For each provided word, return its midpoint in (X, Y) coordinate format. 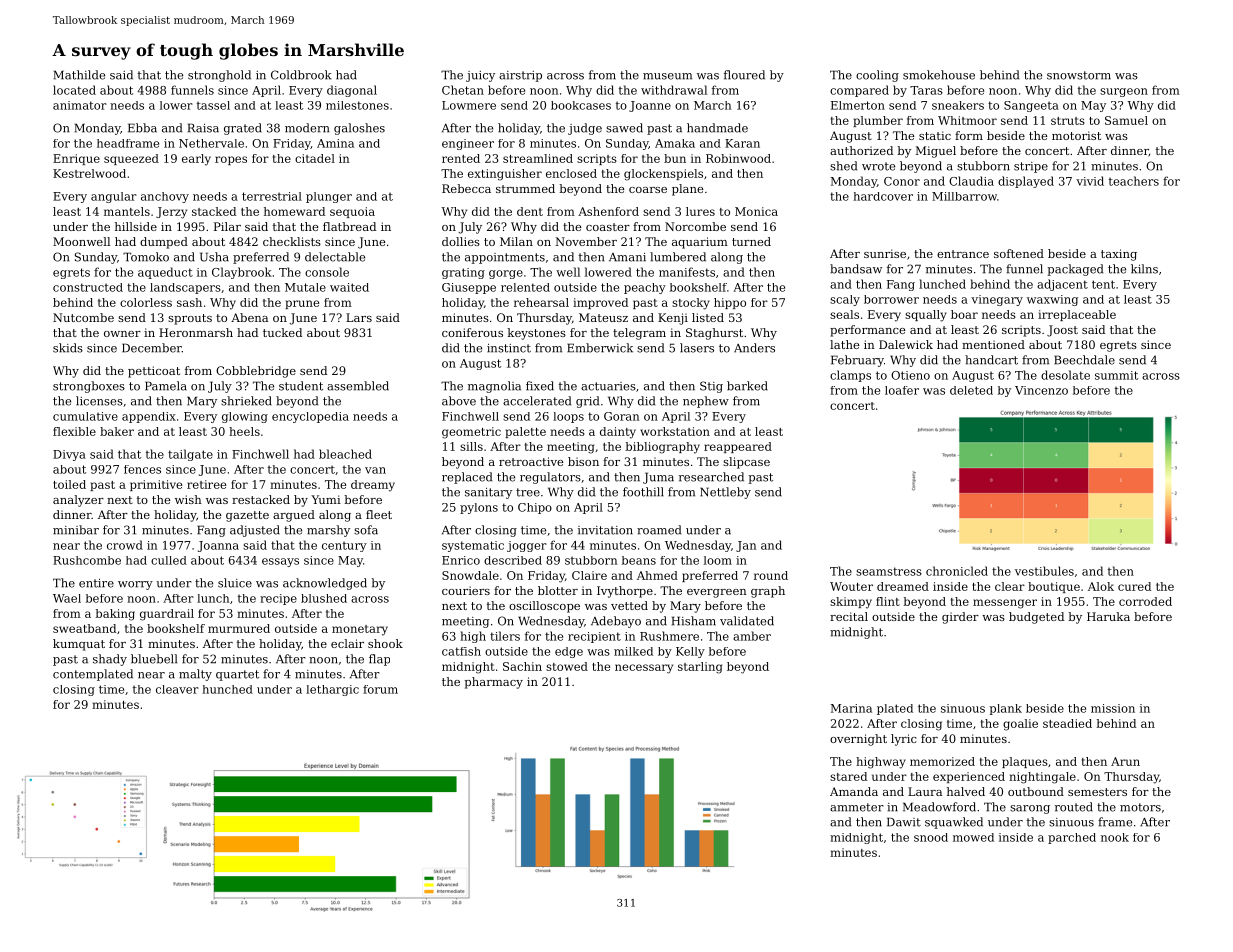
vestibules (1044, 571)
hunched (227, 689)
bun (675, 158)
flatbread (349, 226)
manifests (687, 272)
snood (931, 837)
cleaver (177, 689)
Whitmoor (967, 120)
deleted (971, 390)
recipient (594, 637)
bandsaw (856, 269)
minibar (76, 530)
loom (718, 560)
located (74, 90)
